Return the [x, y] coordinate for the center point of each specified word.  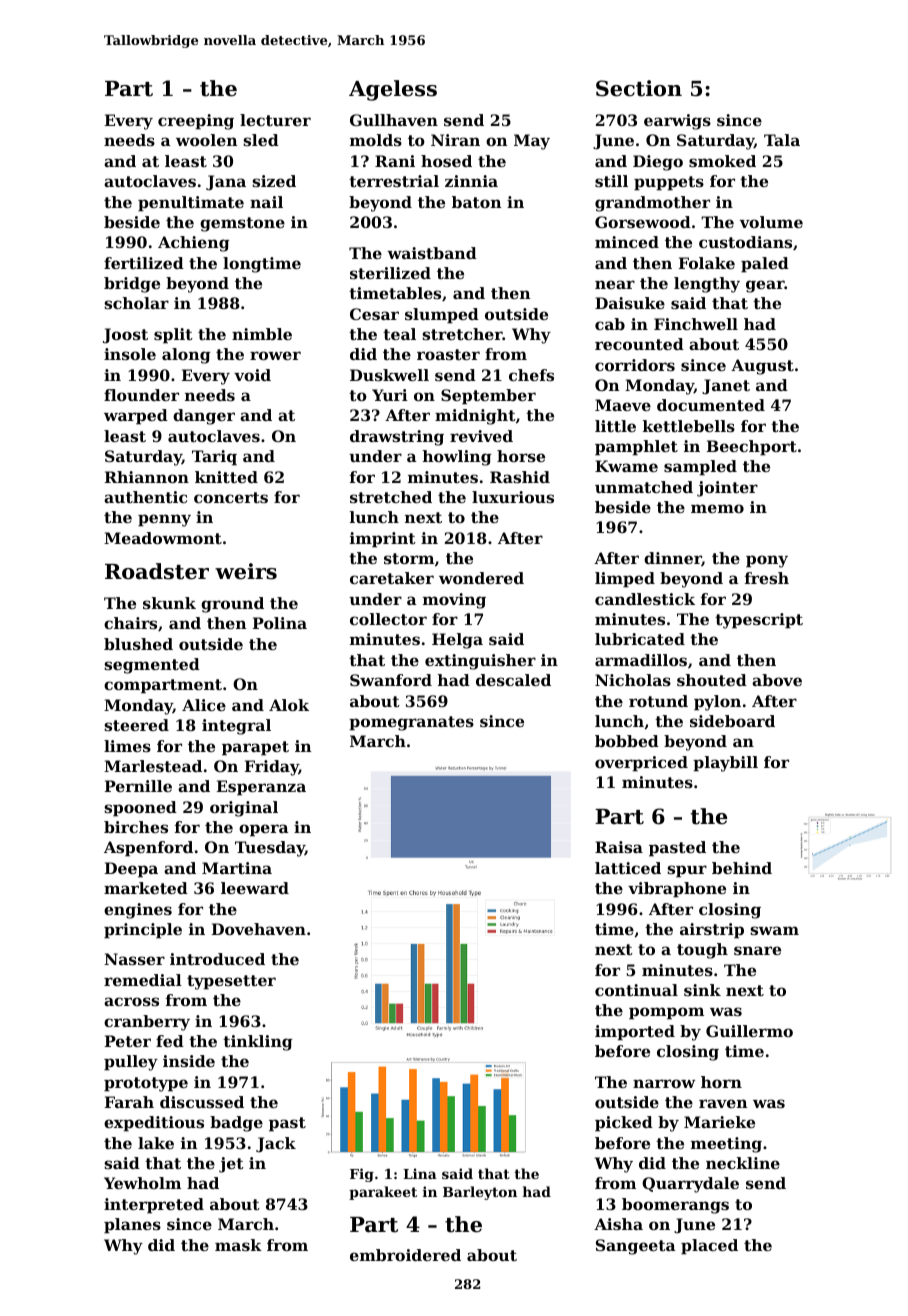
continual [636, 990]
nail [266, 202]
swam [774, 930]
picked [624, 1124]
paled [765, 265]
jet [231, 1165]
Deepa [131, 870]
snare [757, 950]
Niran [455, 140]
